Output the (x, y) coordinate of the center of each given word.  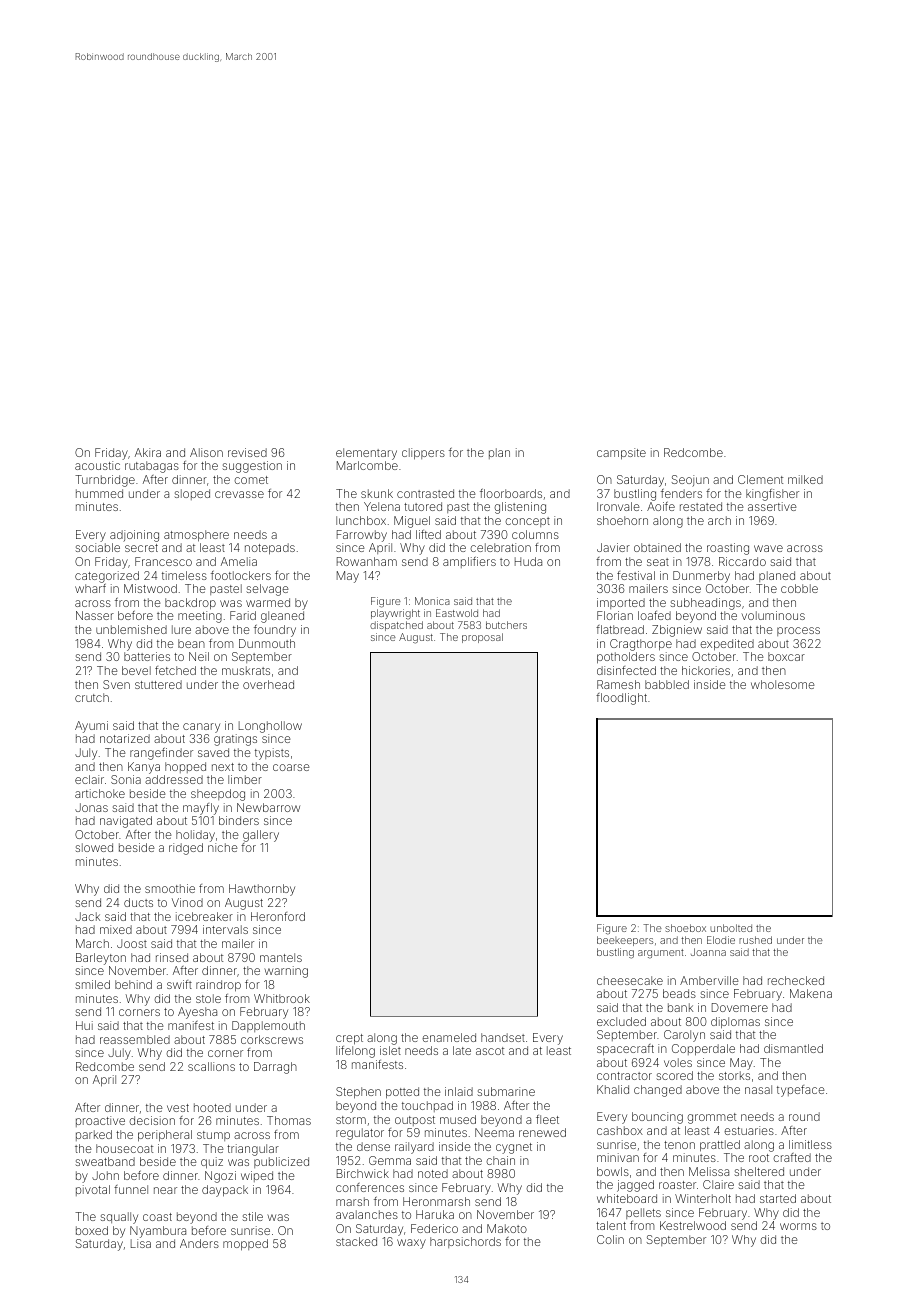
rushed (755, 940)
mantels (281, 957)
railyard (414, 1148)
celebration (500, 547)
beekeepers (625, 941)
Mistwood (150, 588)
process (798, 631)
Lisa (141, 1243)
